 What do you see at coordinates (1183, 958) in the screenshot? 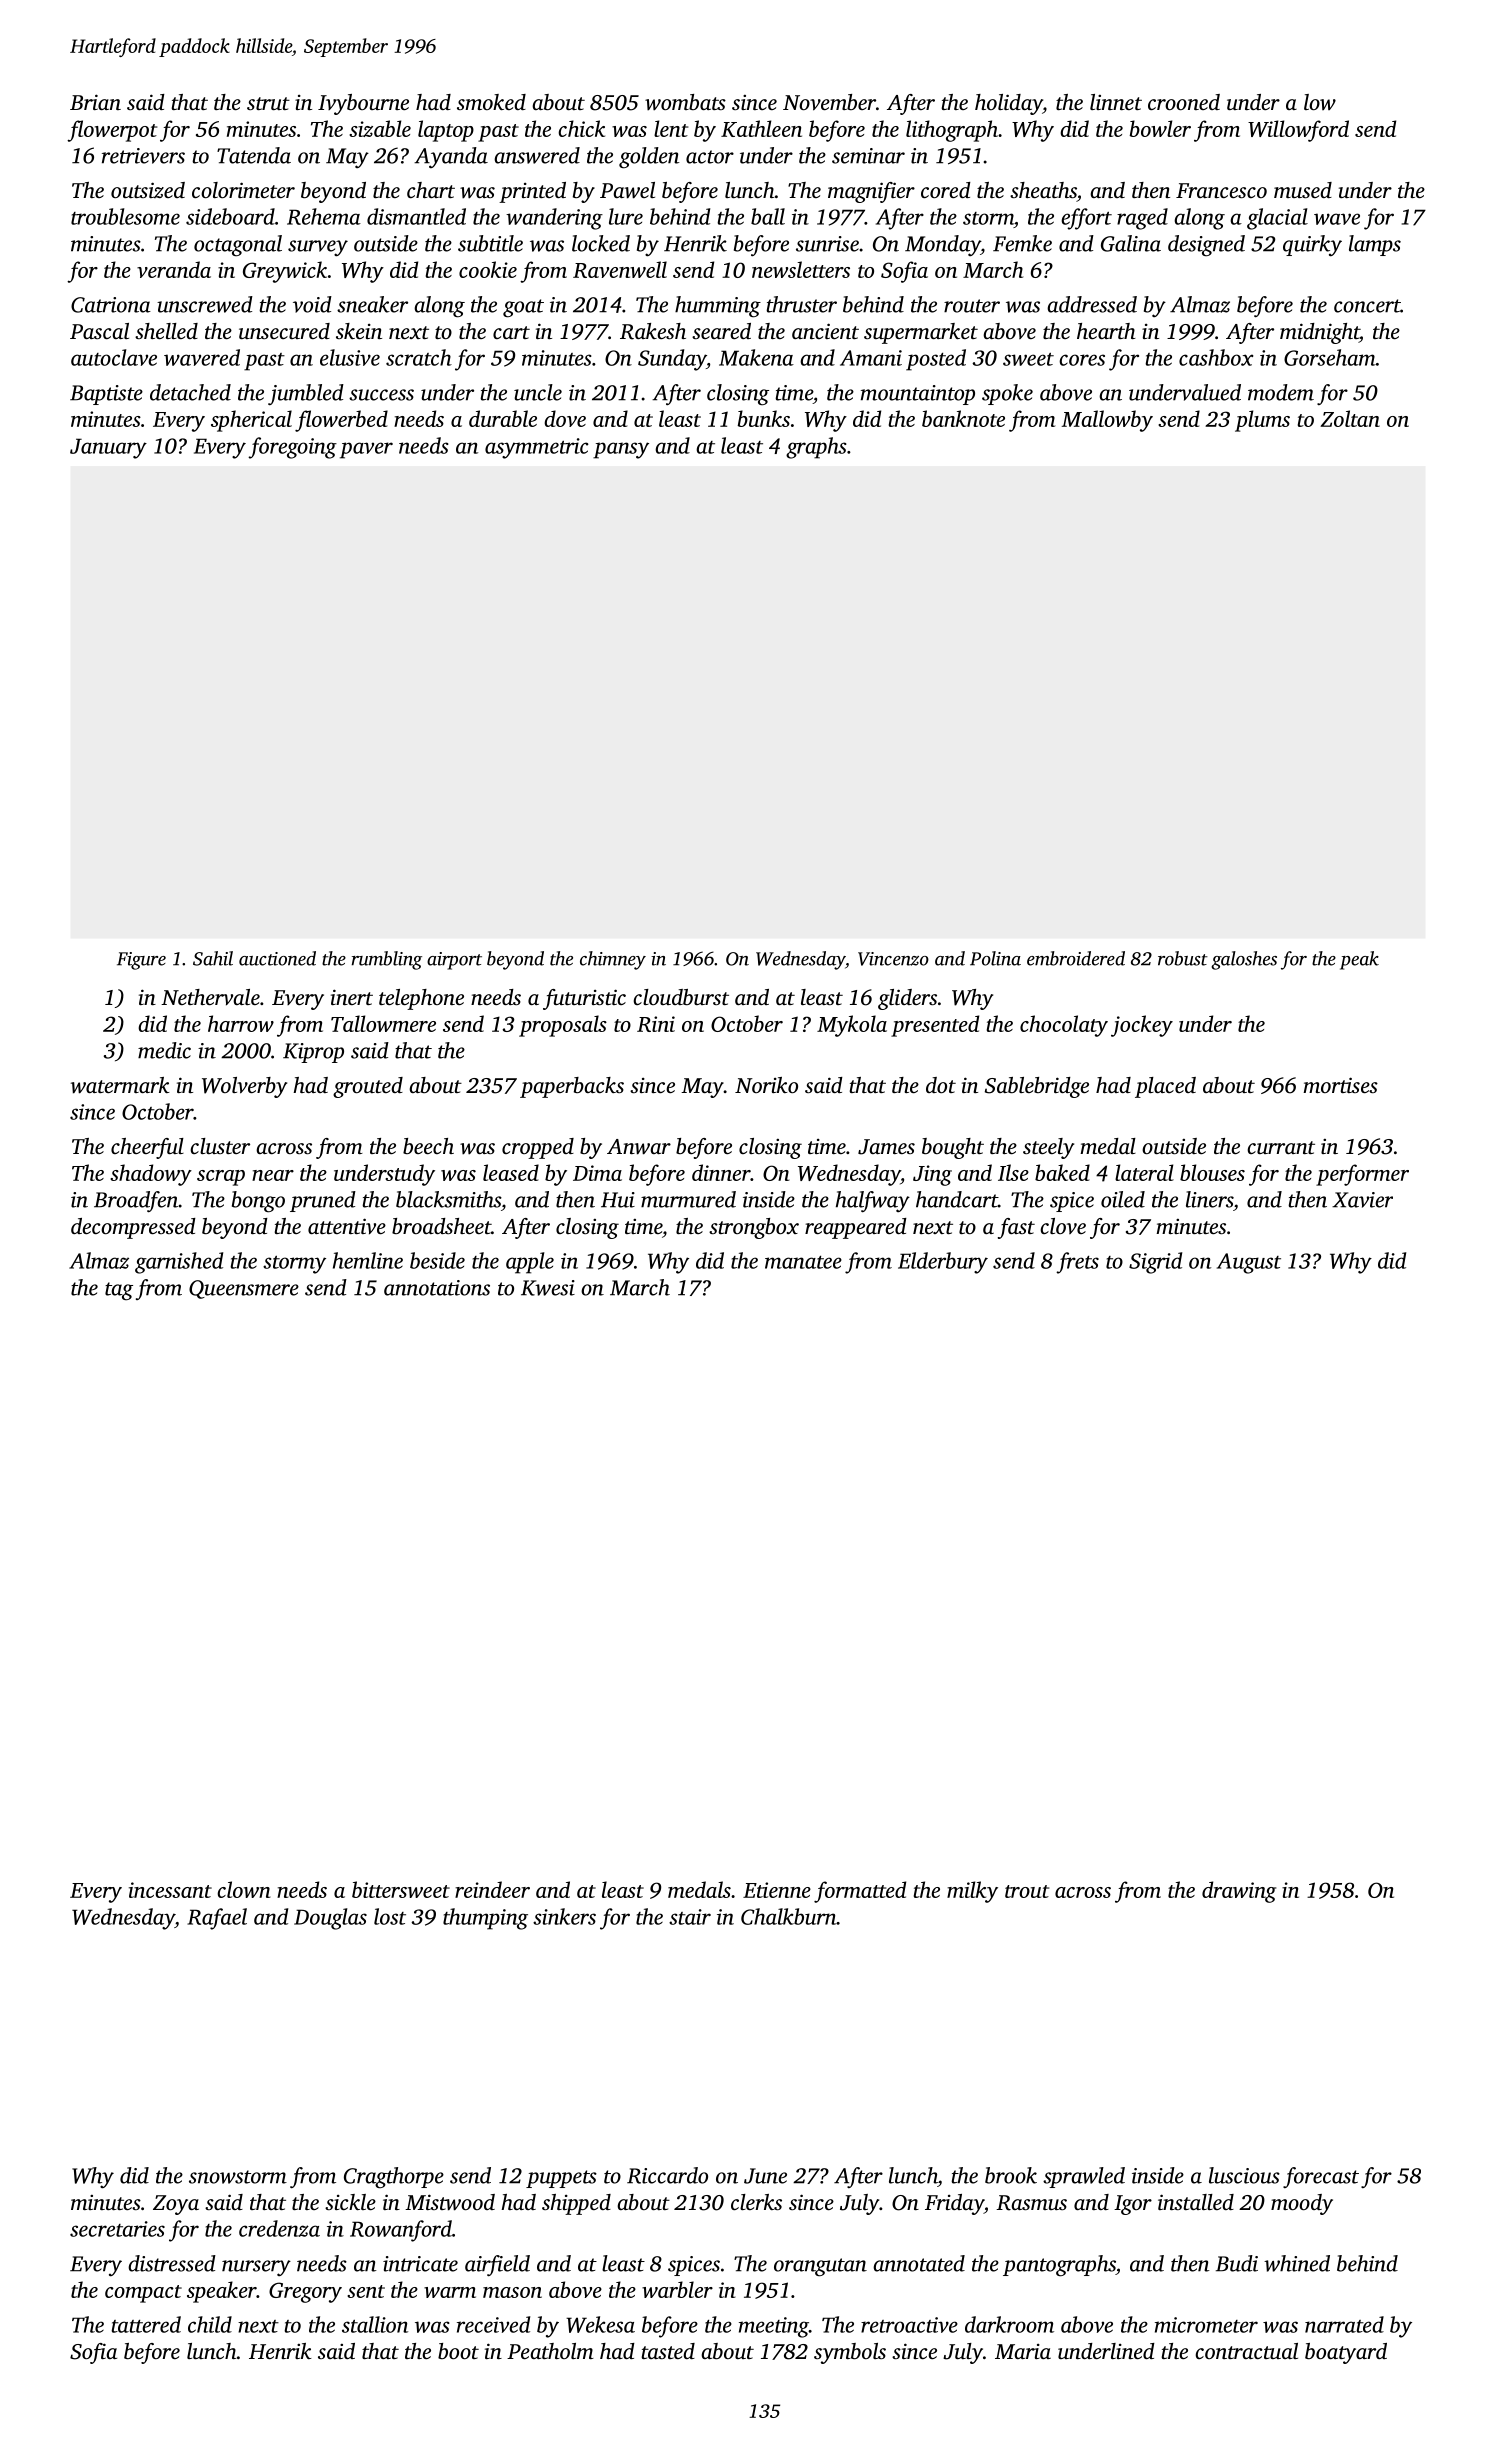
I see `robust` at bounding box center [1183, 958].
